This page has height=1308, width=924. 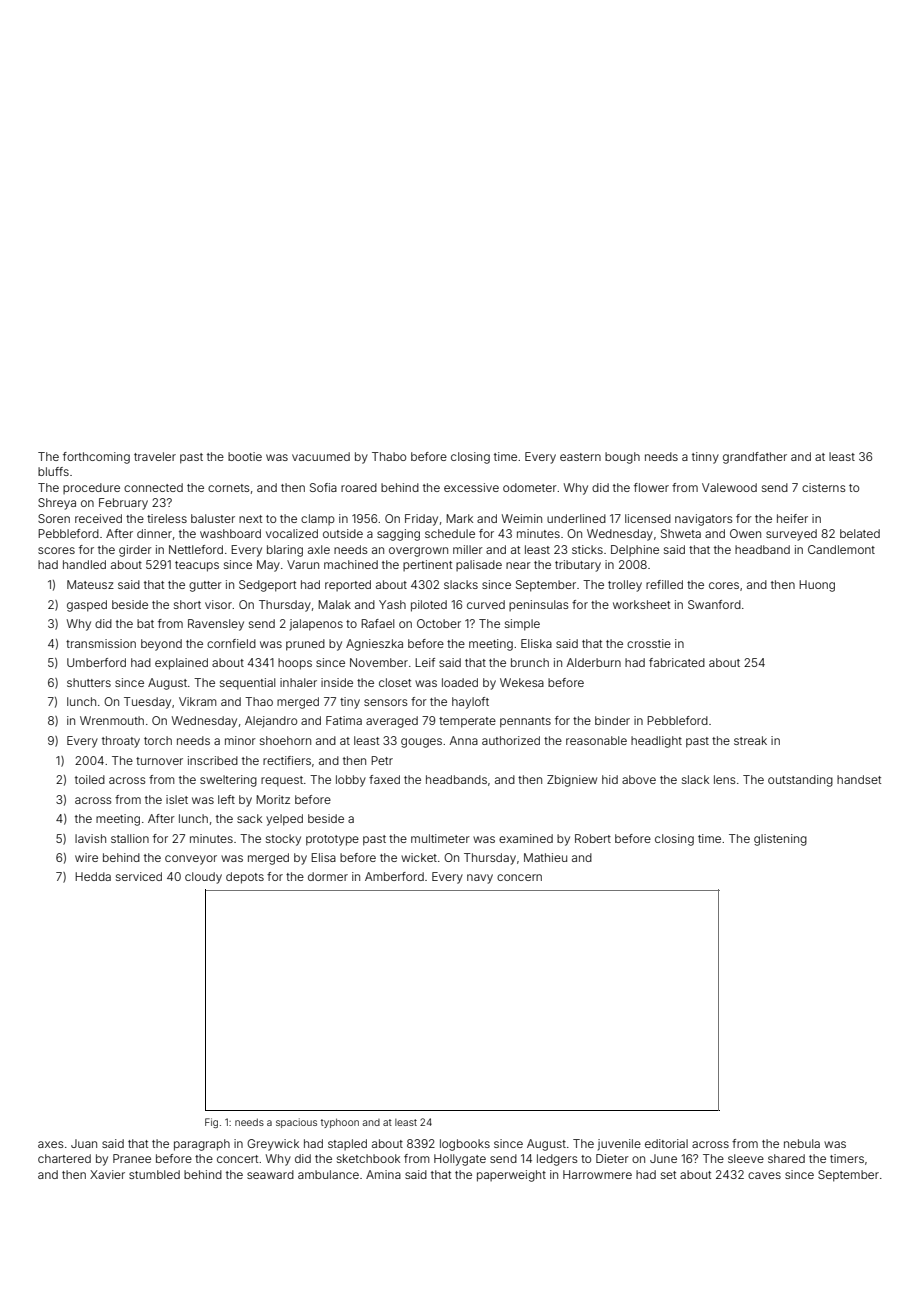 What do you see at coordinates (145, 623) in the page?
I see `bat` at bounding box center [145, 623].
